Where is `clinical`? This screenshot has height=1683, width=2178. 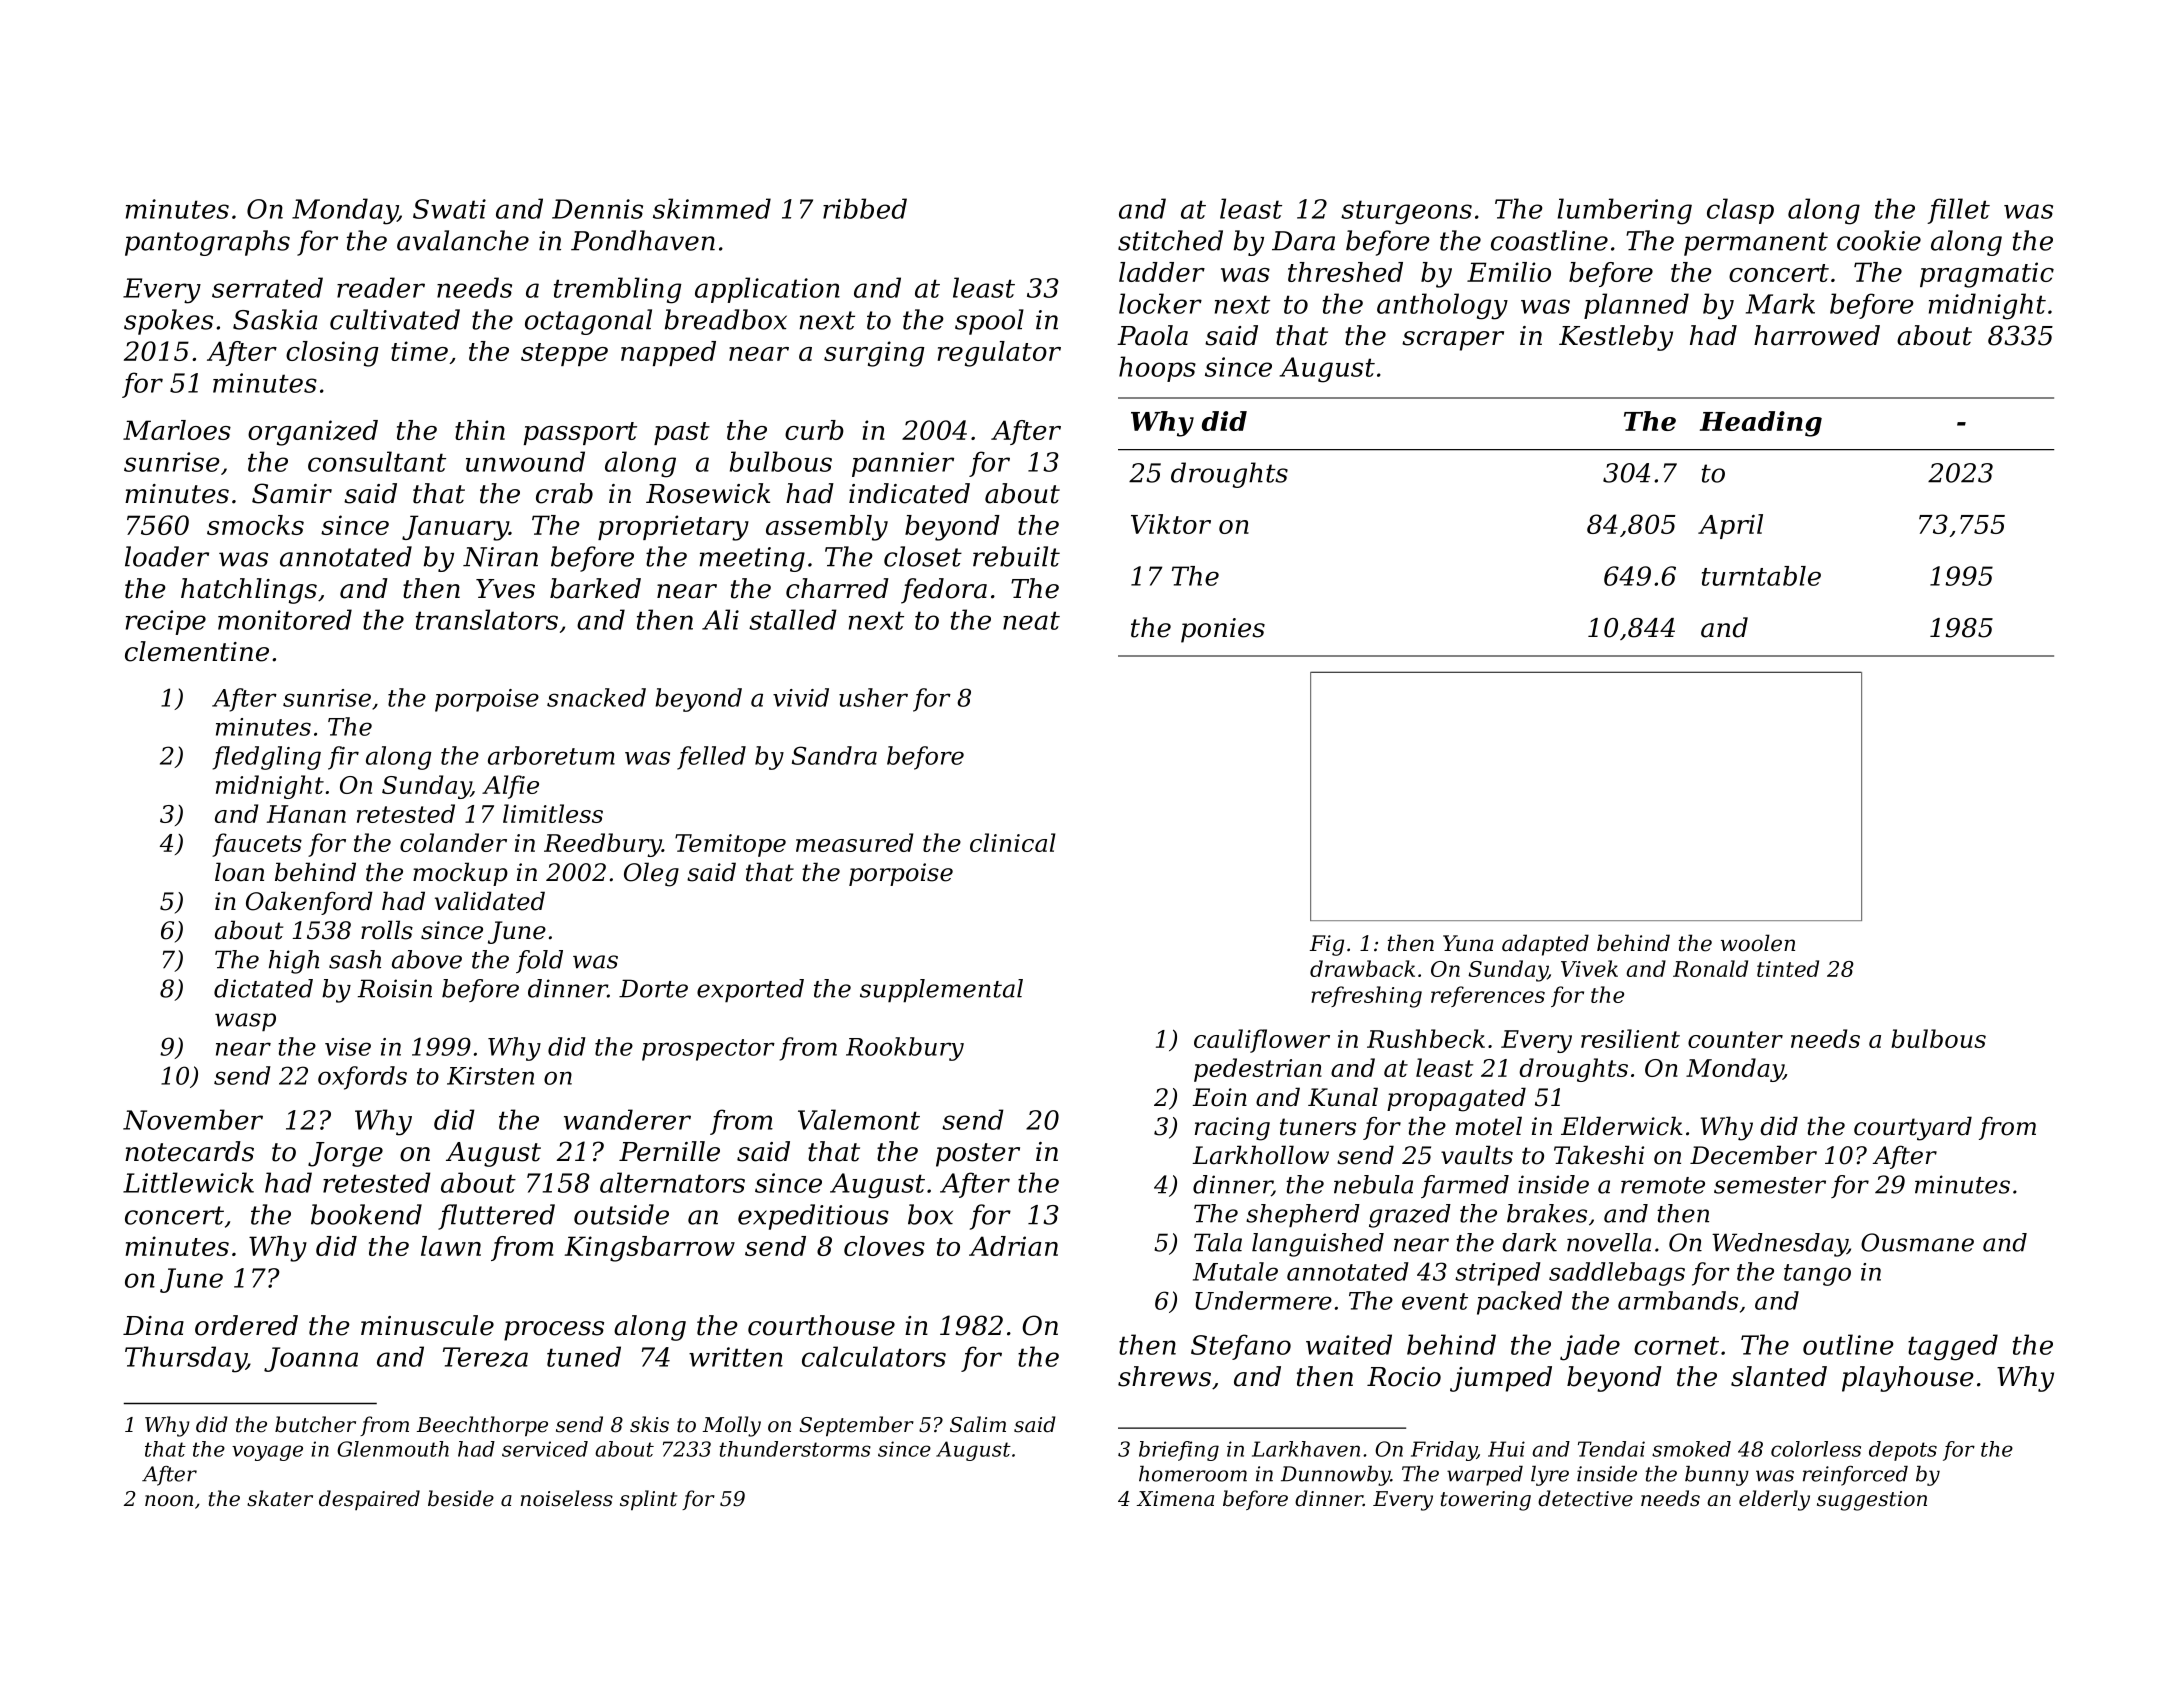
clinical is located at coordinates (1013, 842).
